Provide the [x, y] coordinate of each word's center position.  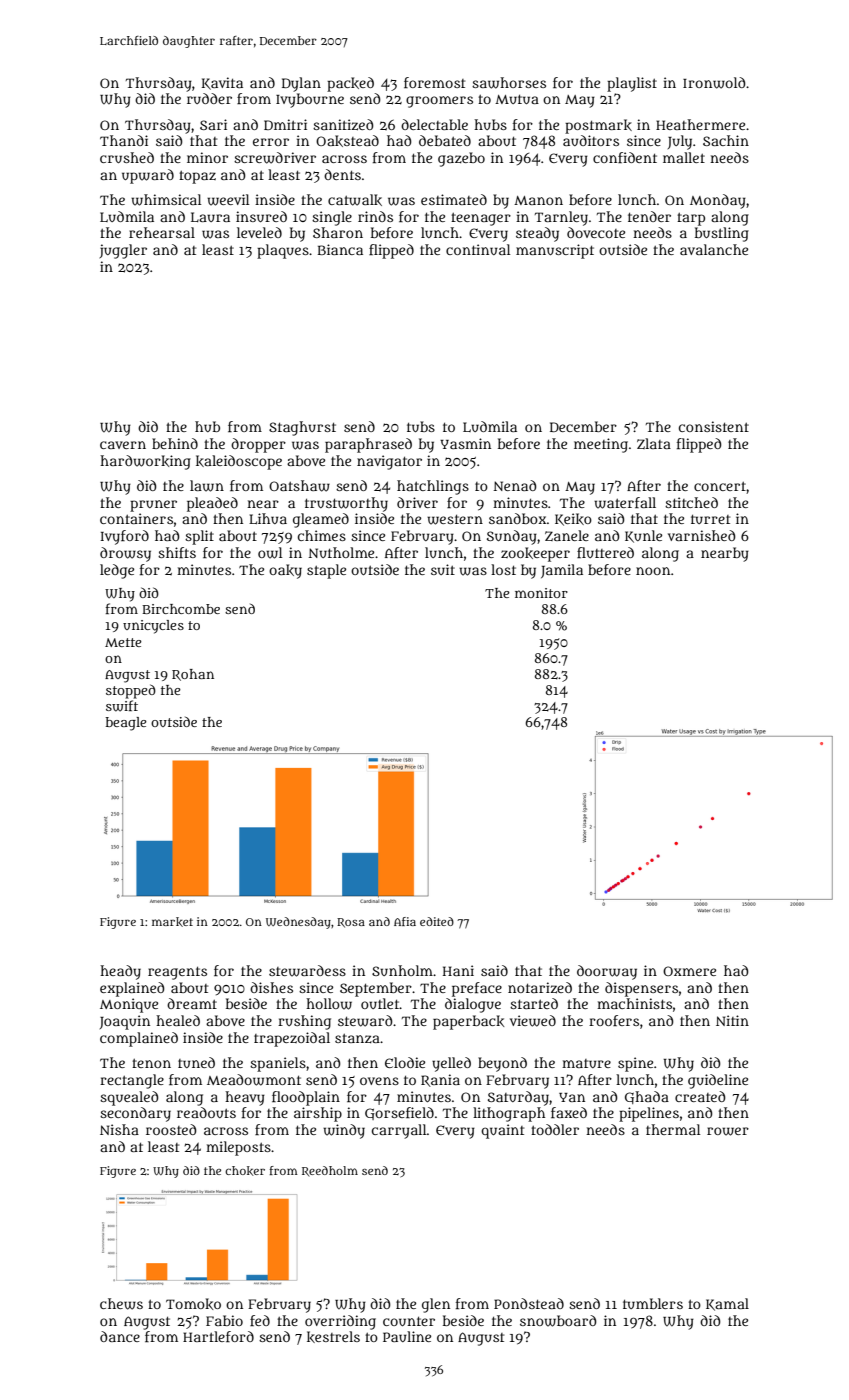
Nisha [119, 1129]
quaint [502, 1131]
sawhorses [509, 83]
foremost [434, 82]
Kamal [727, 1304]
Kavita [222, 83]
